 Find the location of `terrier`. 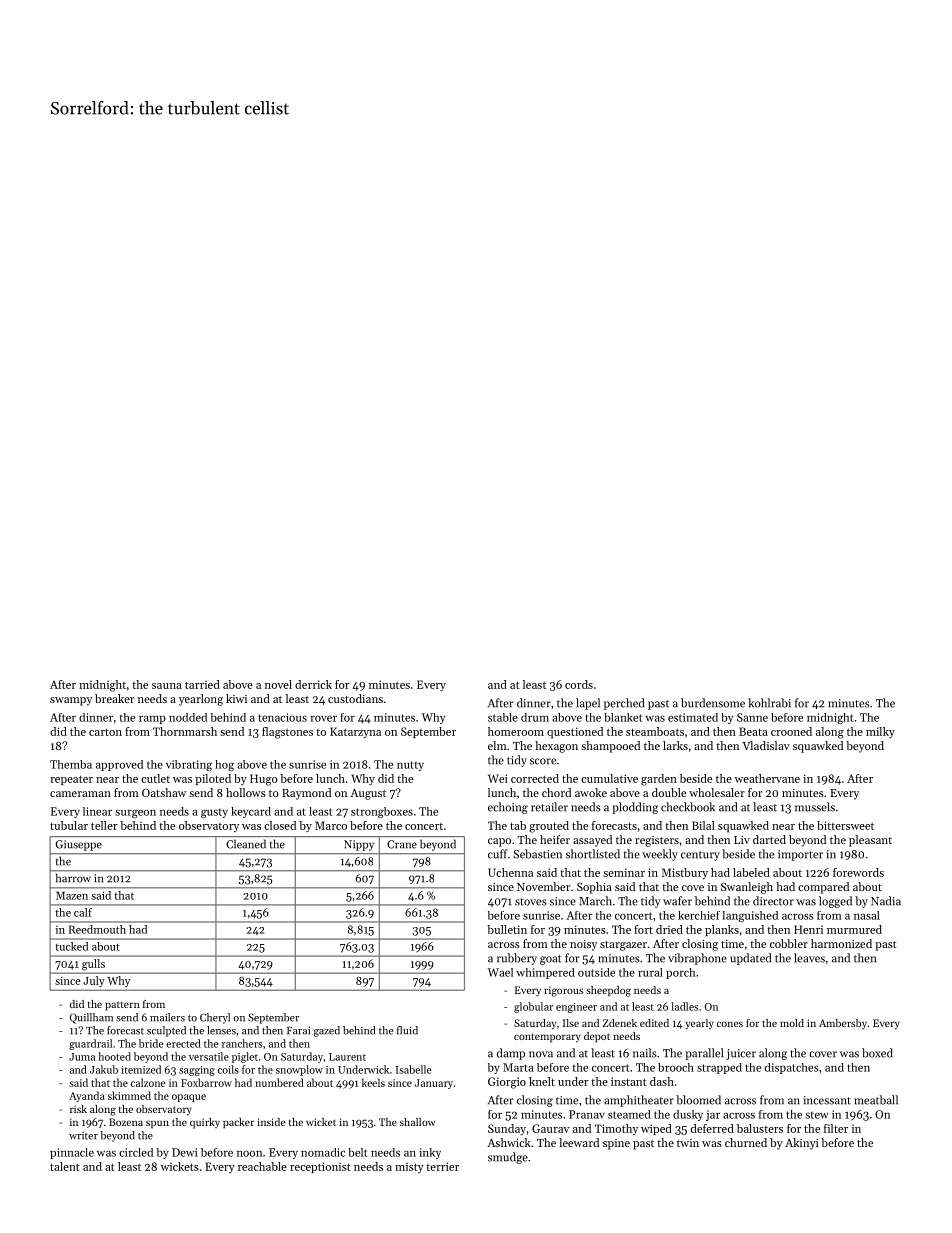

terrier is located at coordinates (442, 1166).
